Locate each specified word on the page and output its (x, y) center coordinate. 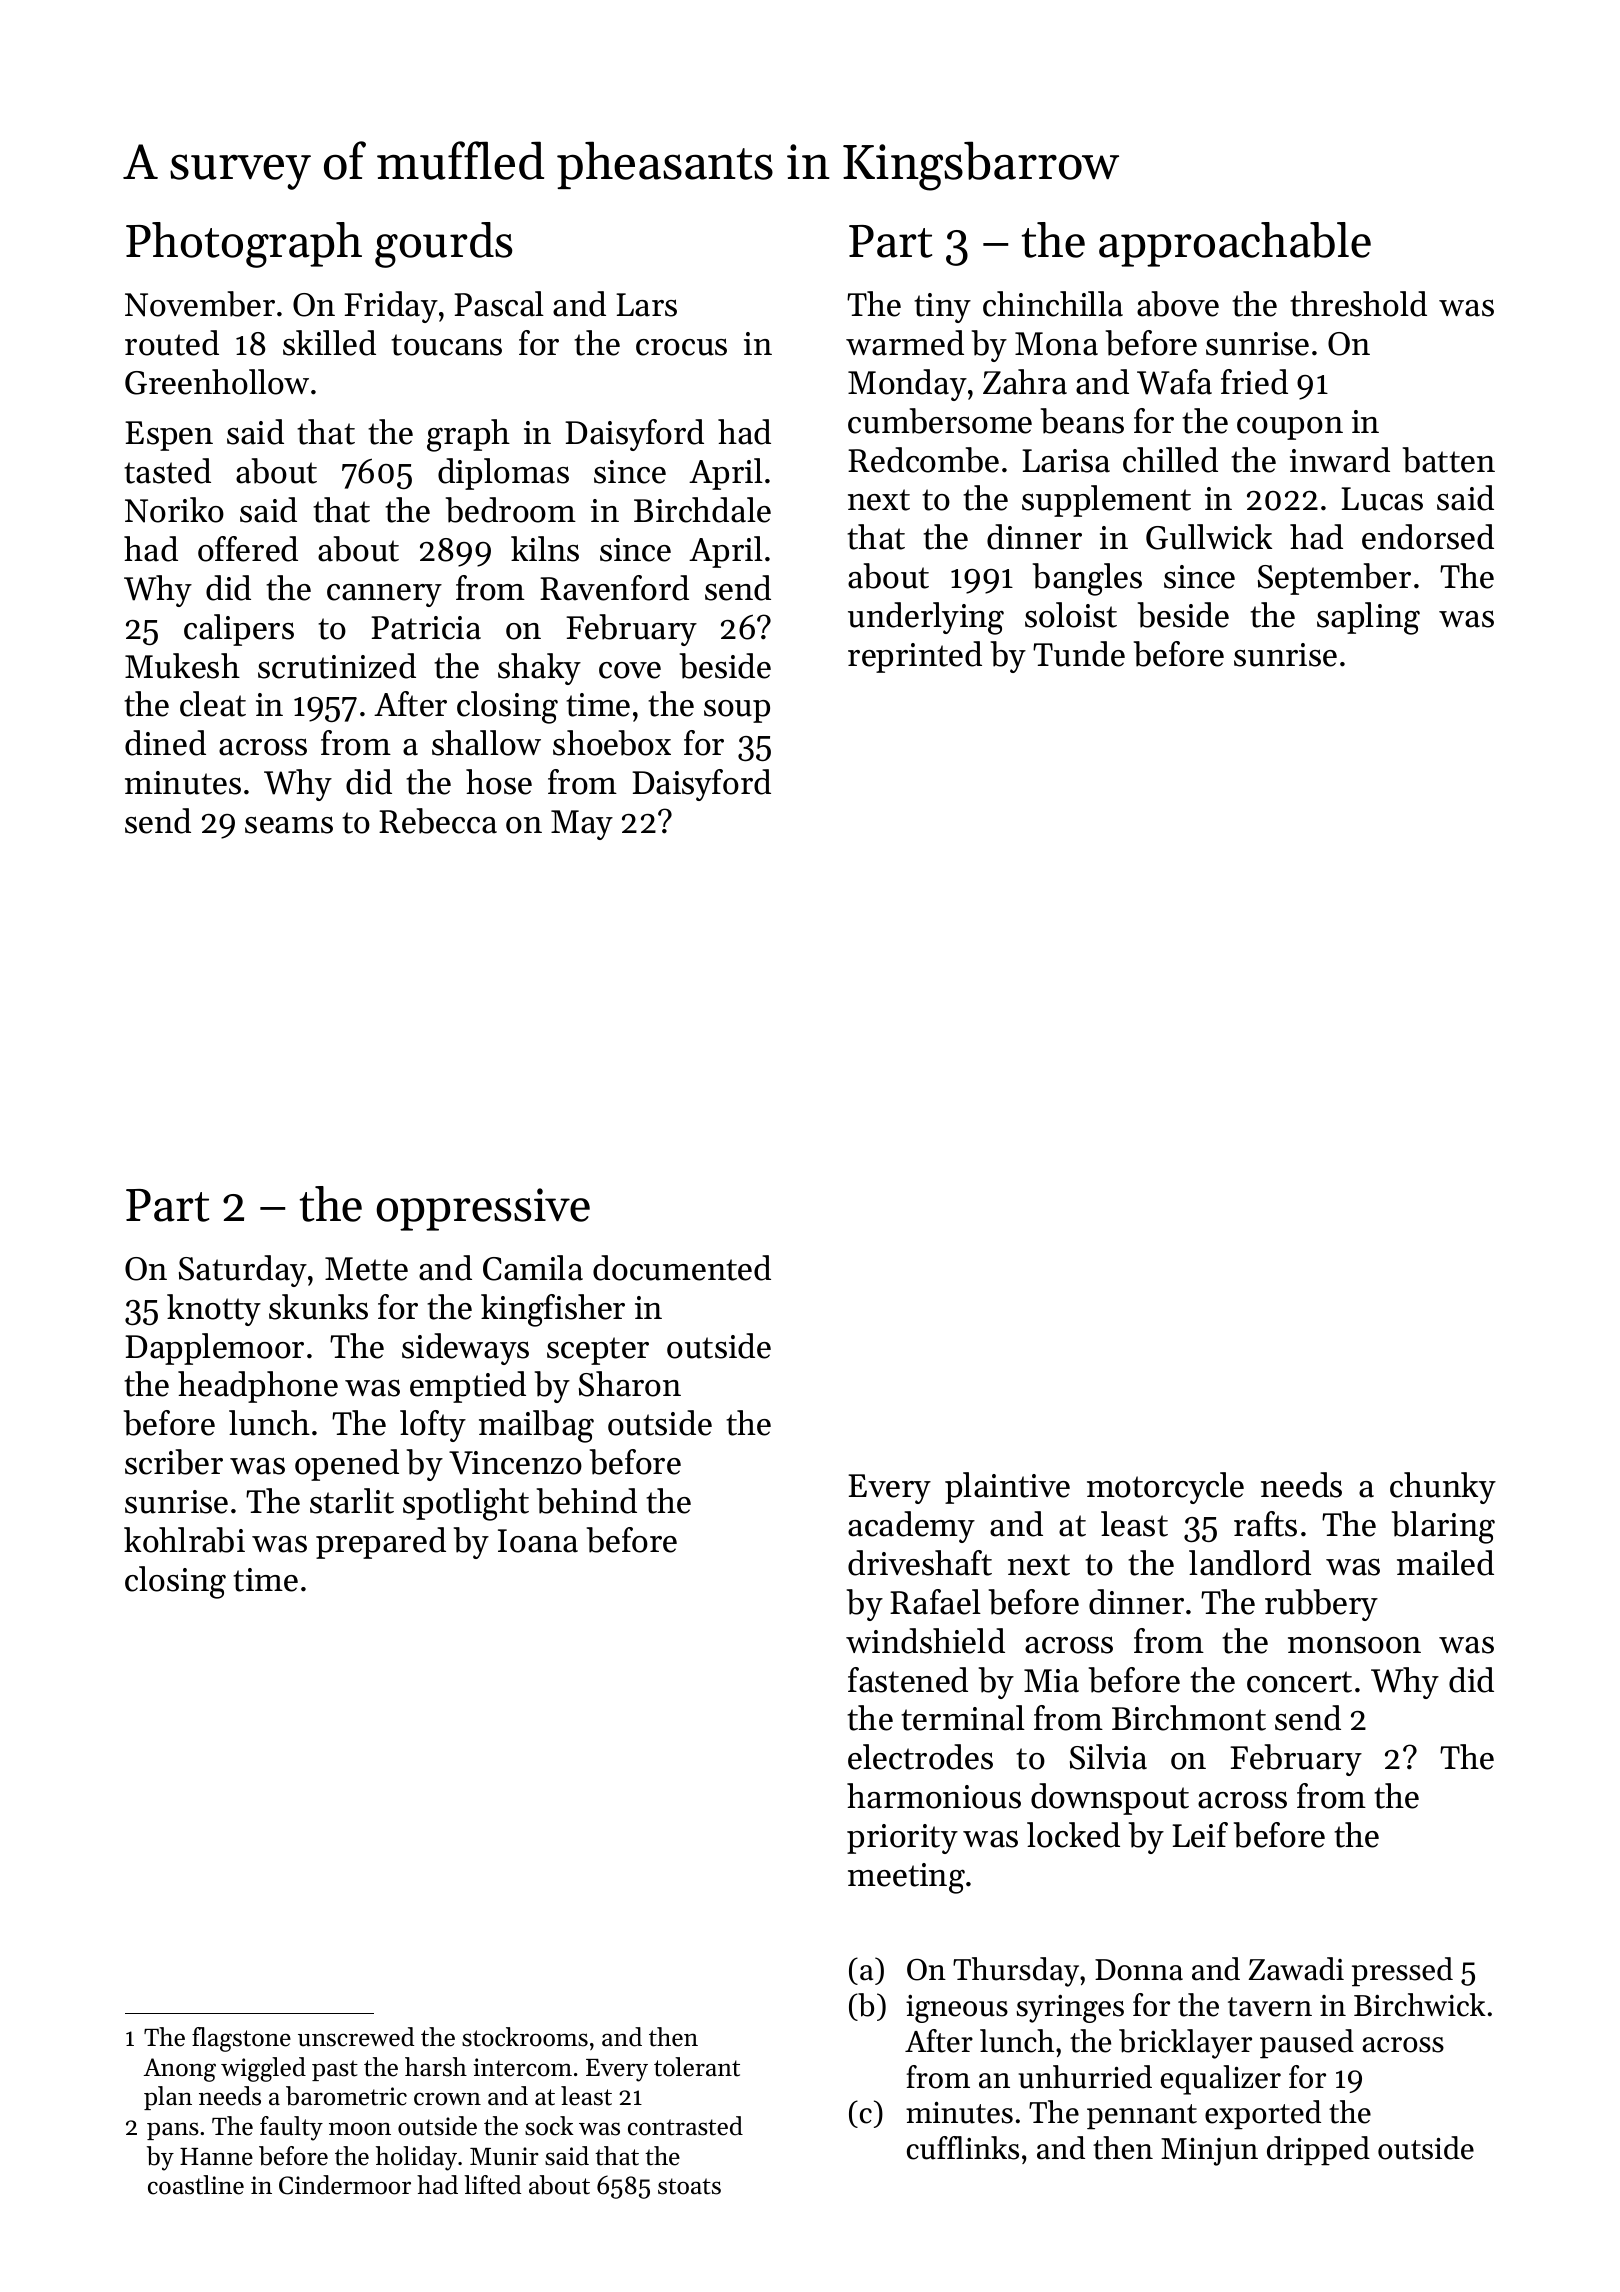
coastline (196, 2185)
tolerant (697, 2067)
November (200, 304)
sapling (1368, 618)
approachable (1235, 244)
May (582, 825)
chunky (1443, 1488)
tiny (942, 308)
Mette (366, 1269)
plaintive (1007, 1488)
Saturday (243, 1271)
